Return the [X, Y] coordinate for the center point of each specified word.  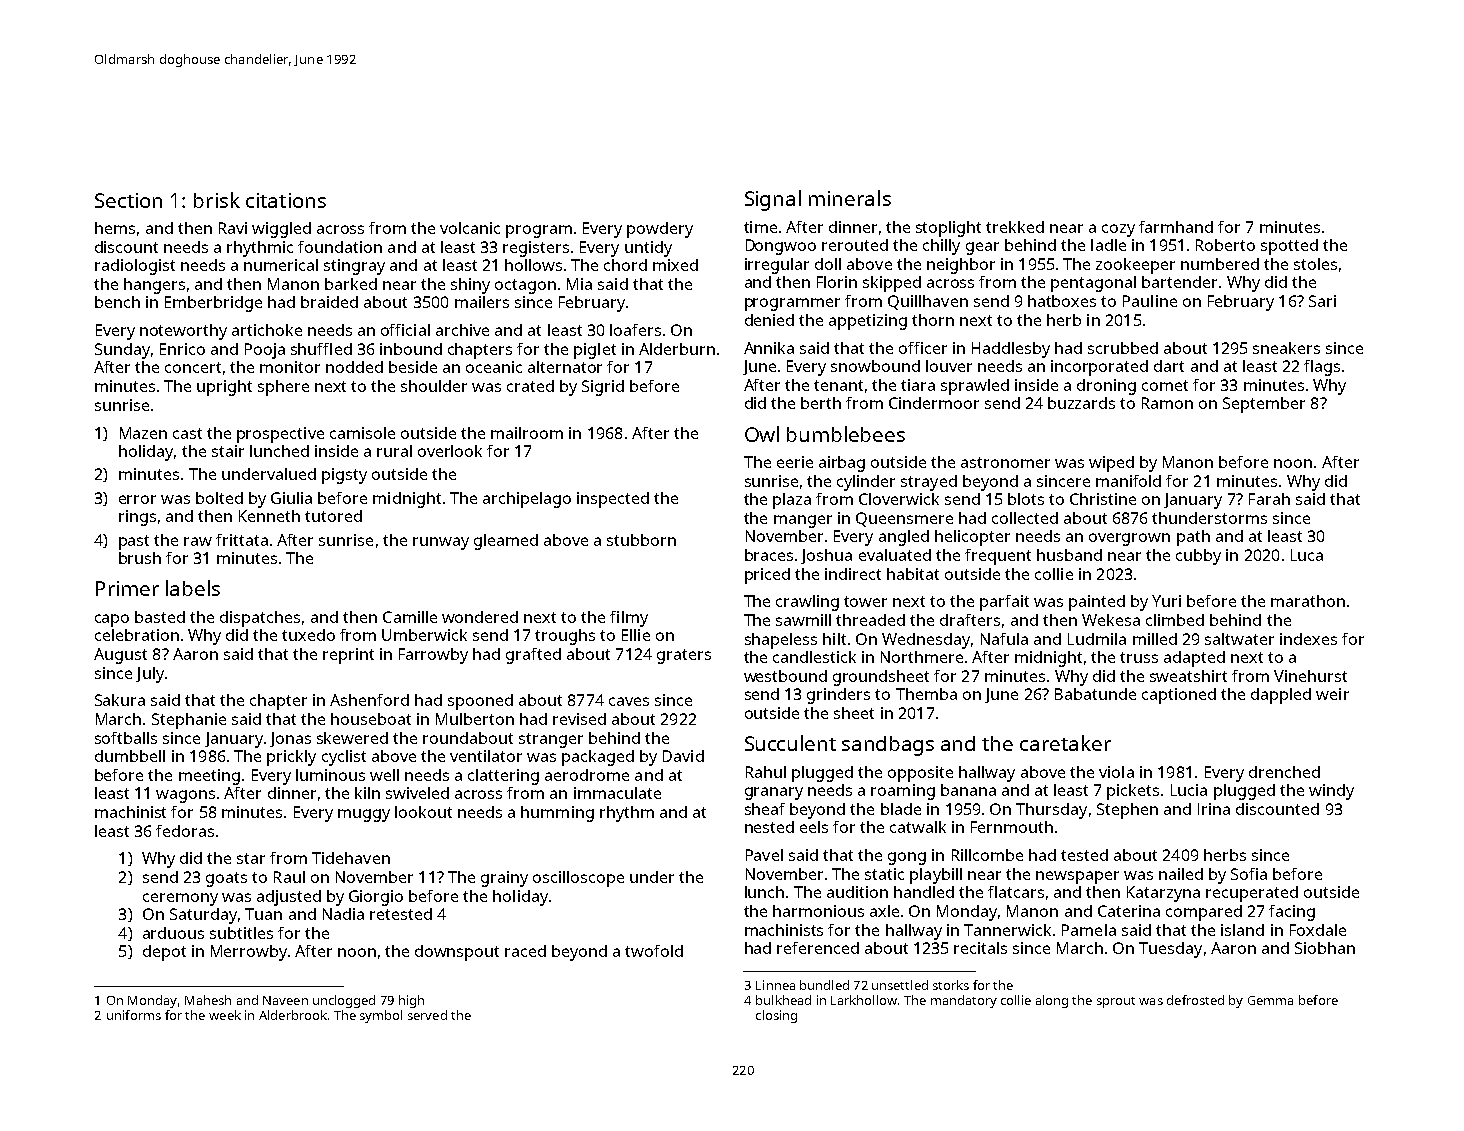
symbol [381, 1016]
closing [776, 1016]
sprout [1116, 1002]
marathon [1308, 601]
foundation [340, 247]
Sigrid [603, 388]
